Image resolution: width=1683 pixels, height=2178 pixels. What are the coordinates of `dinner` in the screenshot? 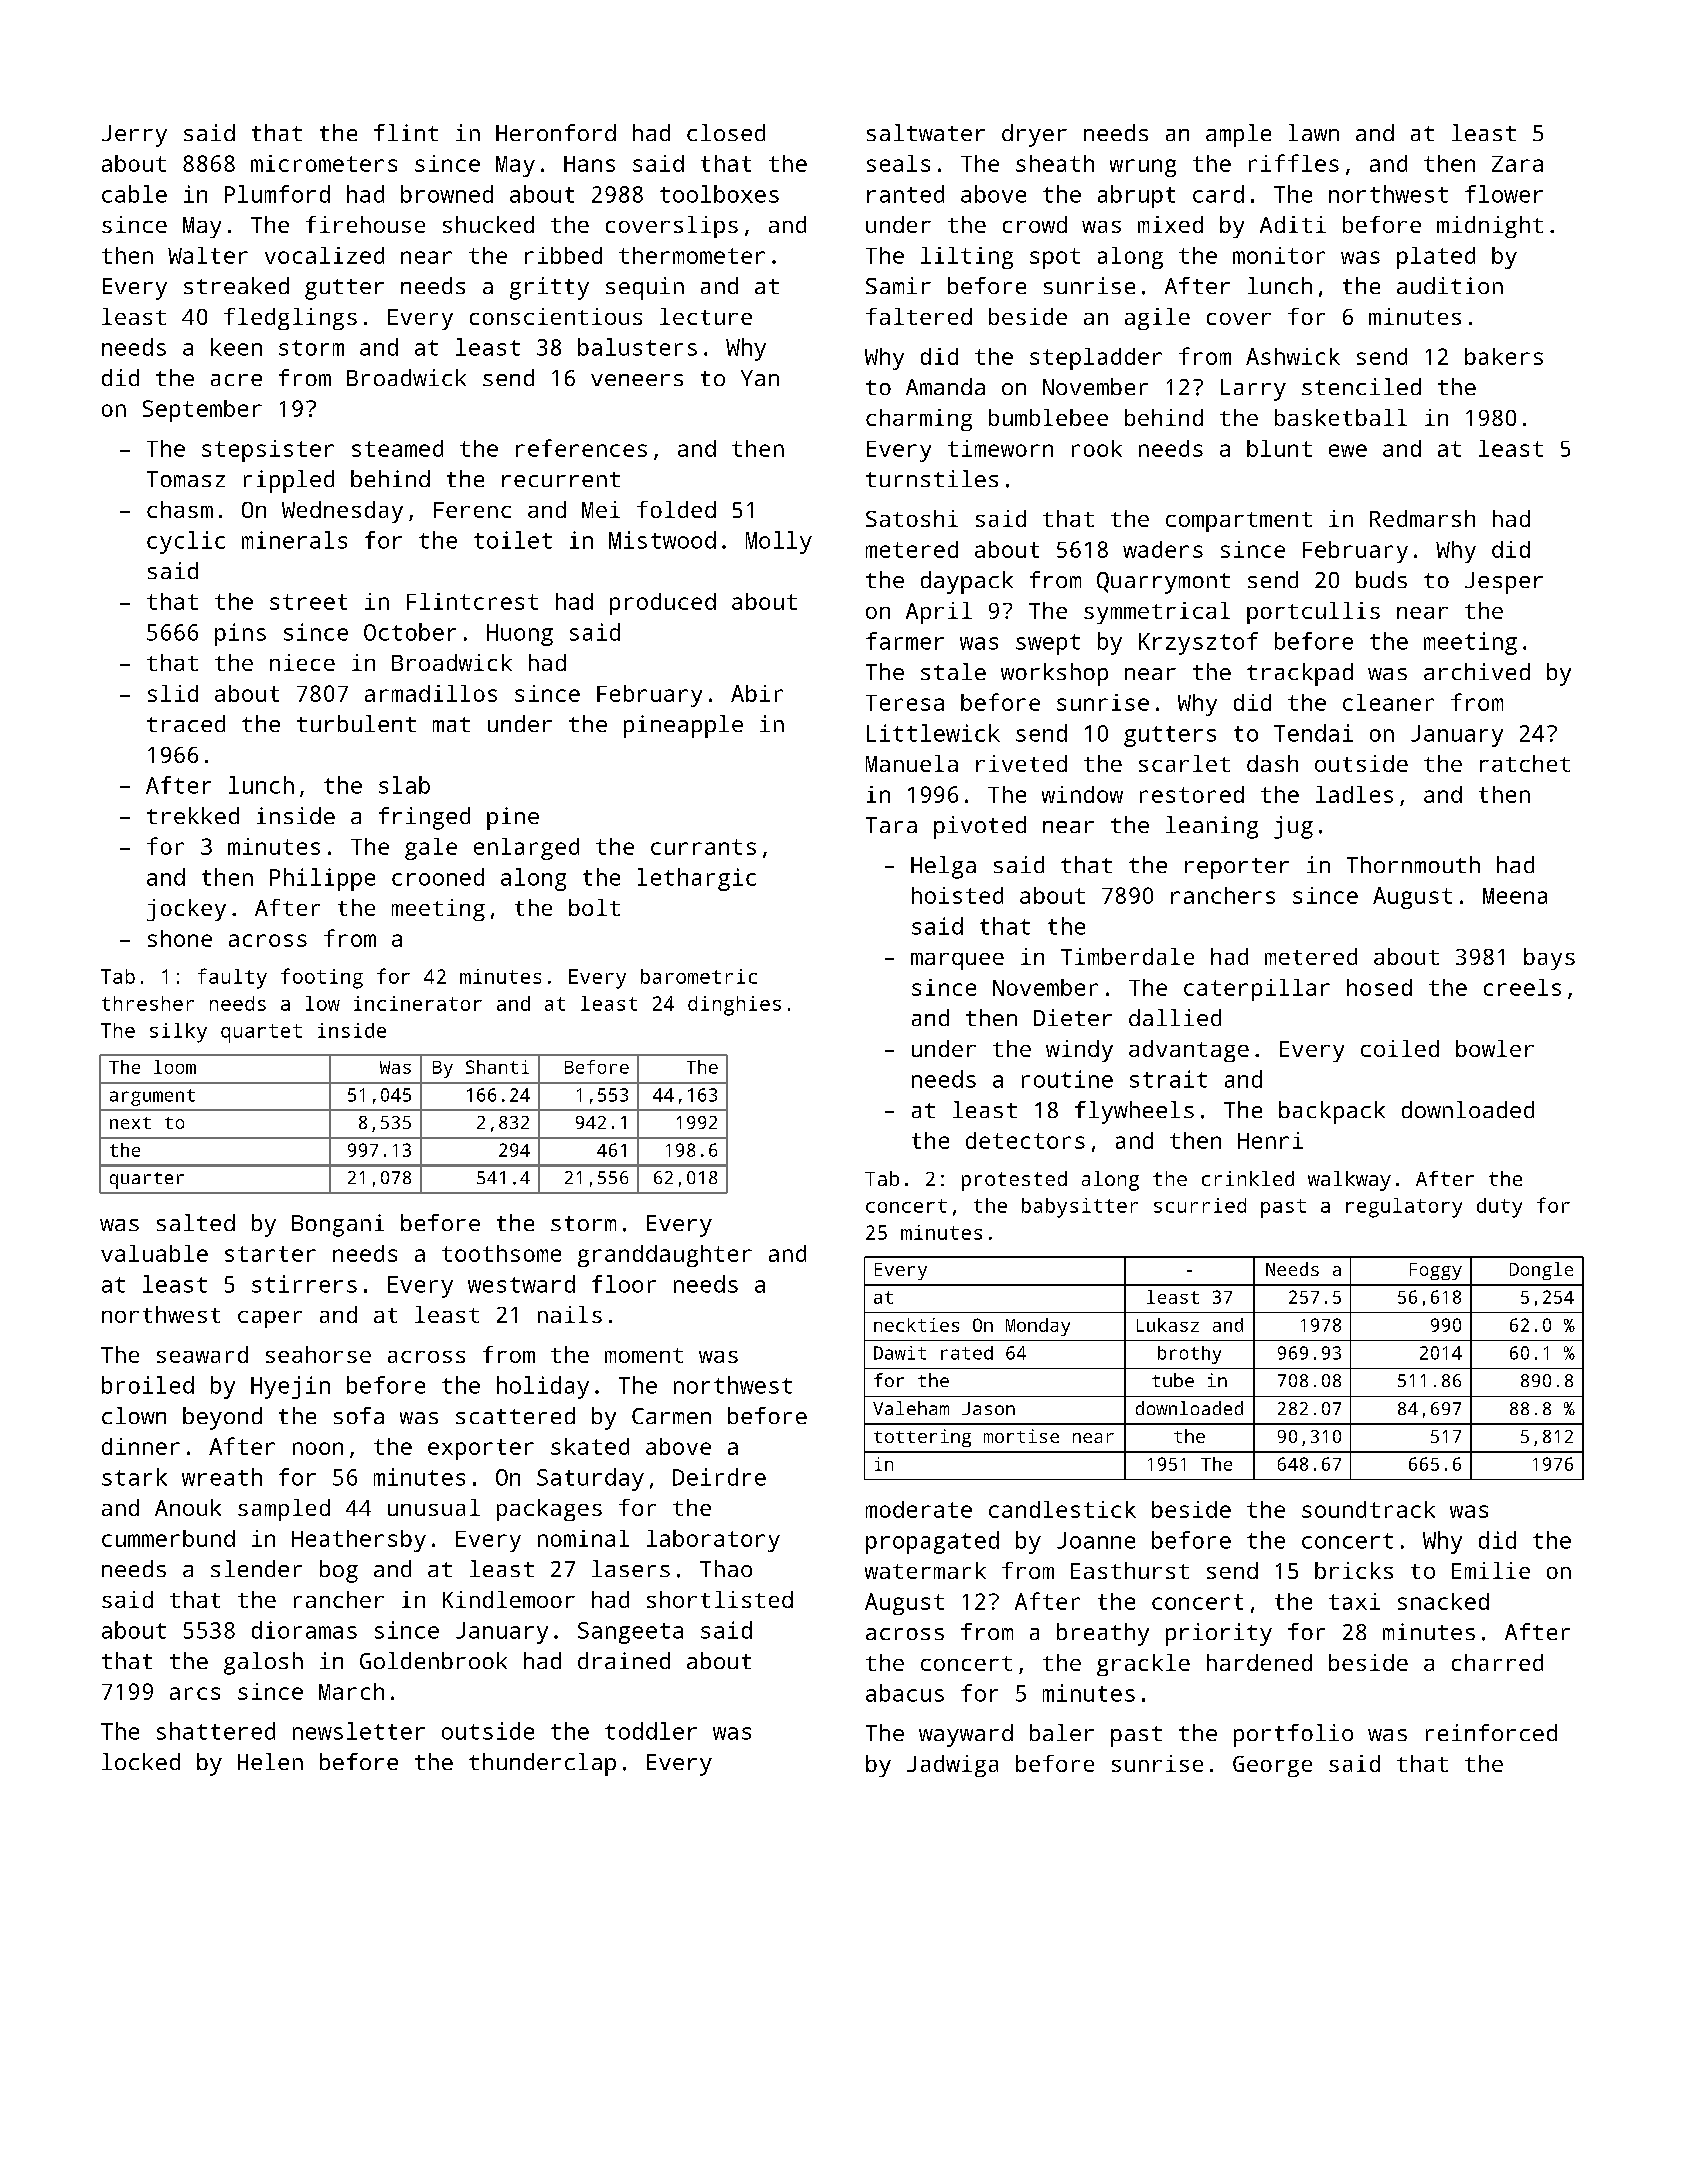 It's located at (141, 1446).
